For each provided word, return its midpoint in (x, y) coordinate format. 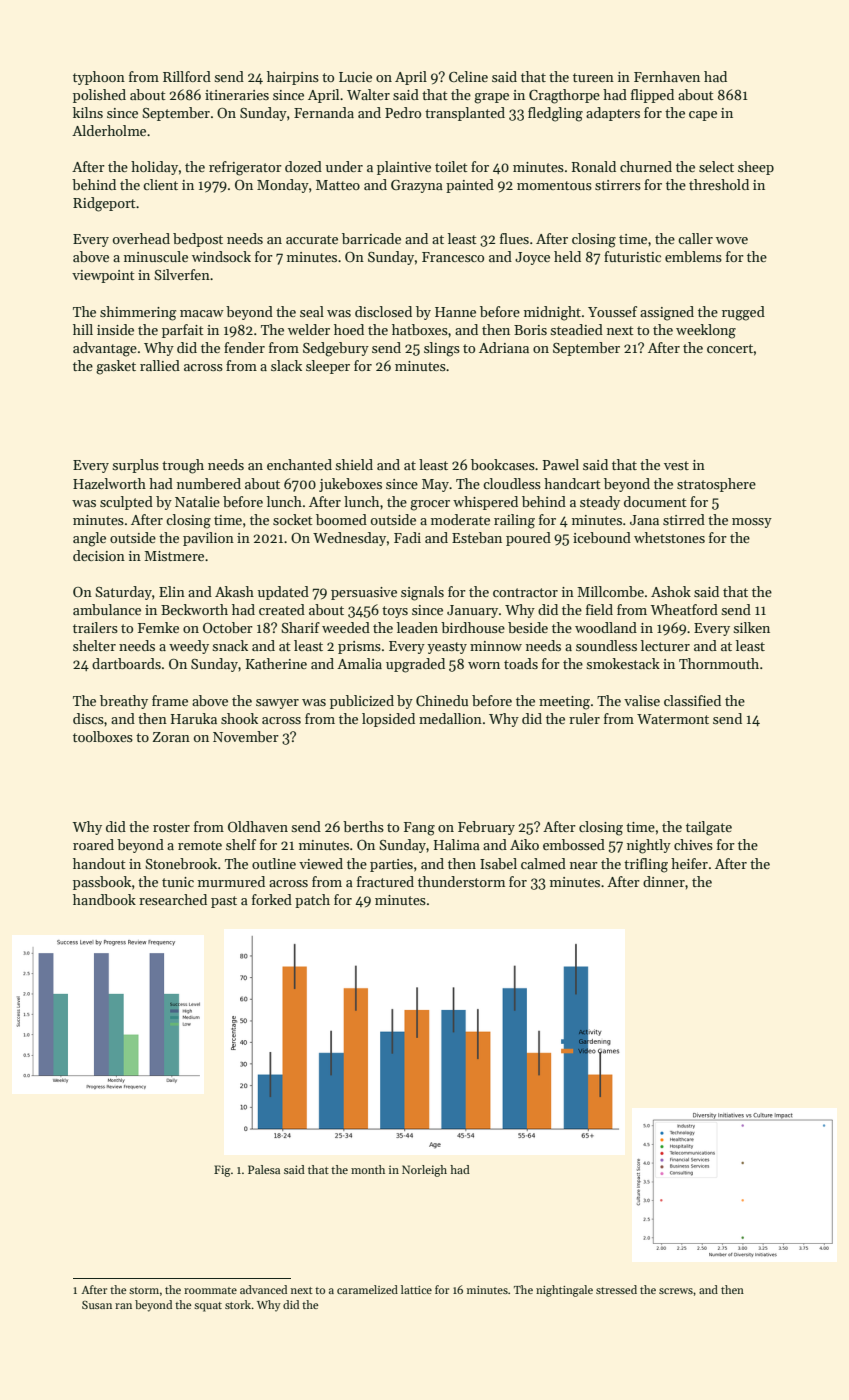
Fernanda (324, 112)
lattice (416, 1289)
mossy (752, 523)
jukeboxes (350, 485)
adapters (613, 114)
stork (238, 1304)
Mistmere (174, 556)
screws (676, 1291)
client (160, 184)
